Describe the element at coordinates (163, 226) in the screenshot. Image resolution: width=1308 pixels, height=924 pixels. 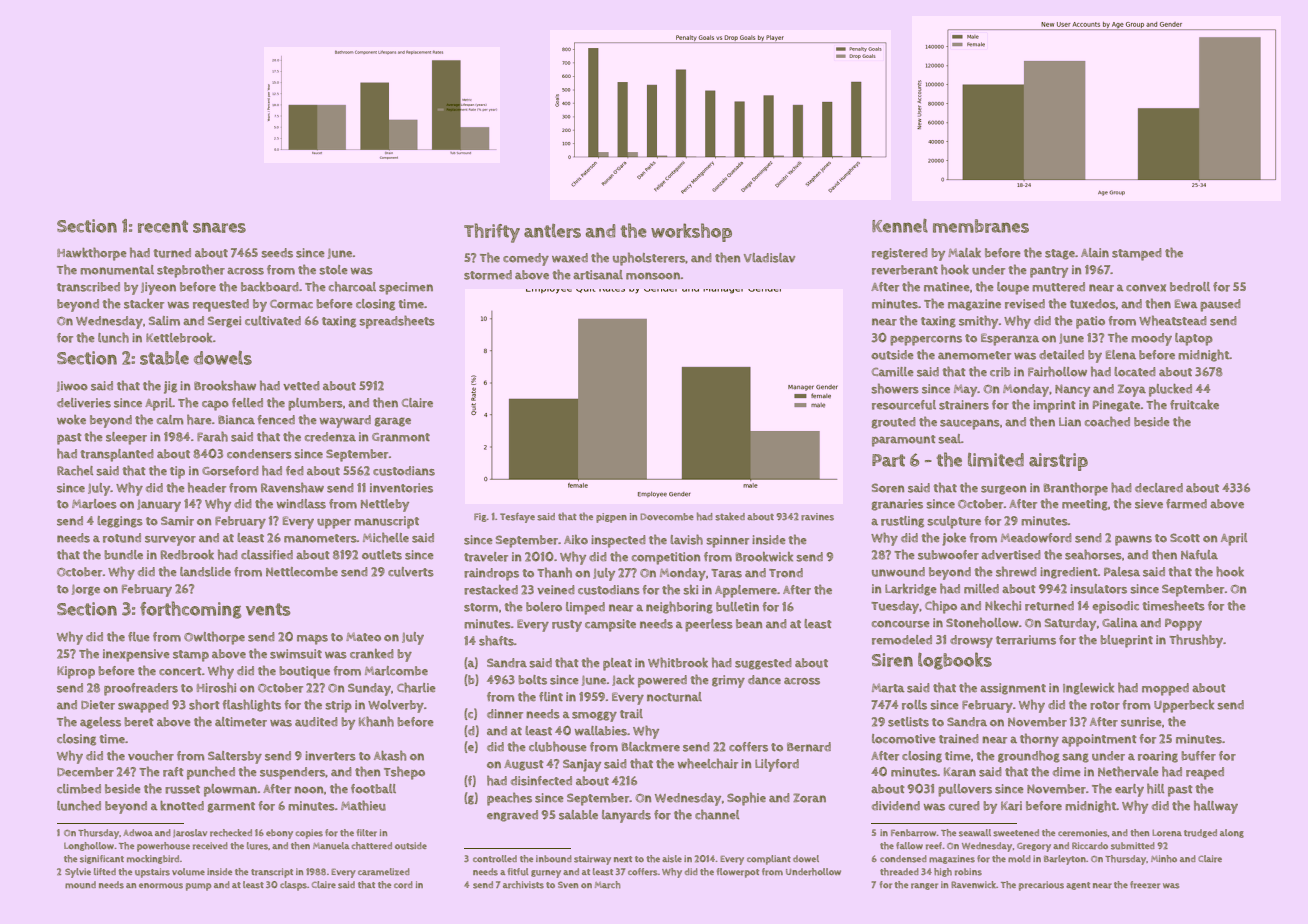
I see `recent` at that location.
